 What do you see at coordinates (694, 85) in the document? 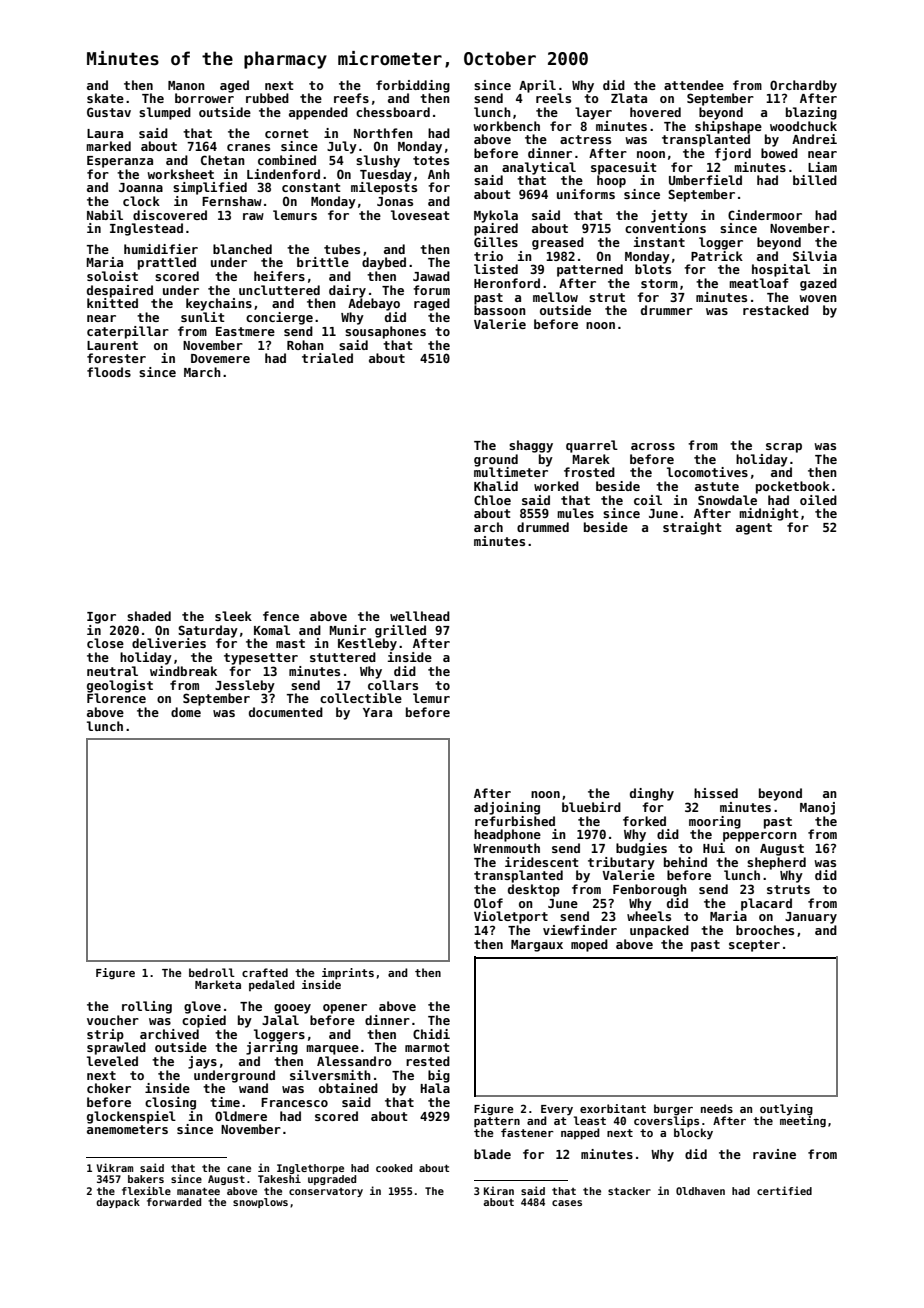
I see `attendee` at bounding box center [694, 85].
